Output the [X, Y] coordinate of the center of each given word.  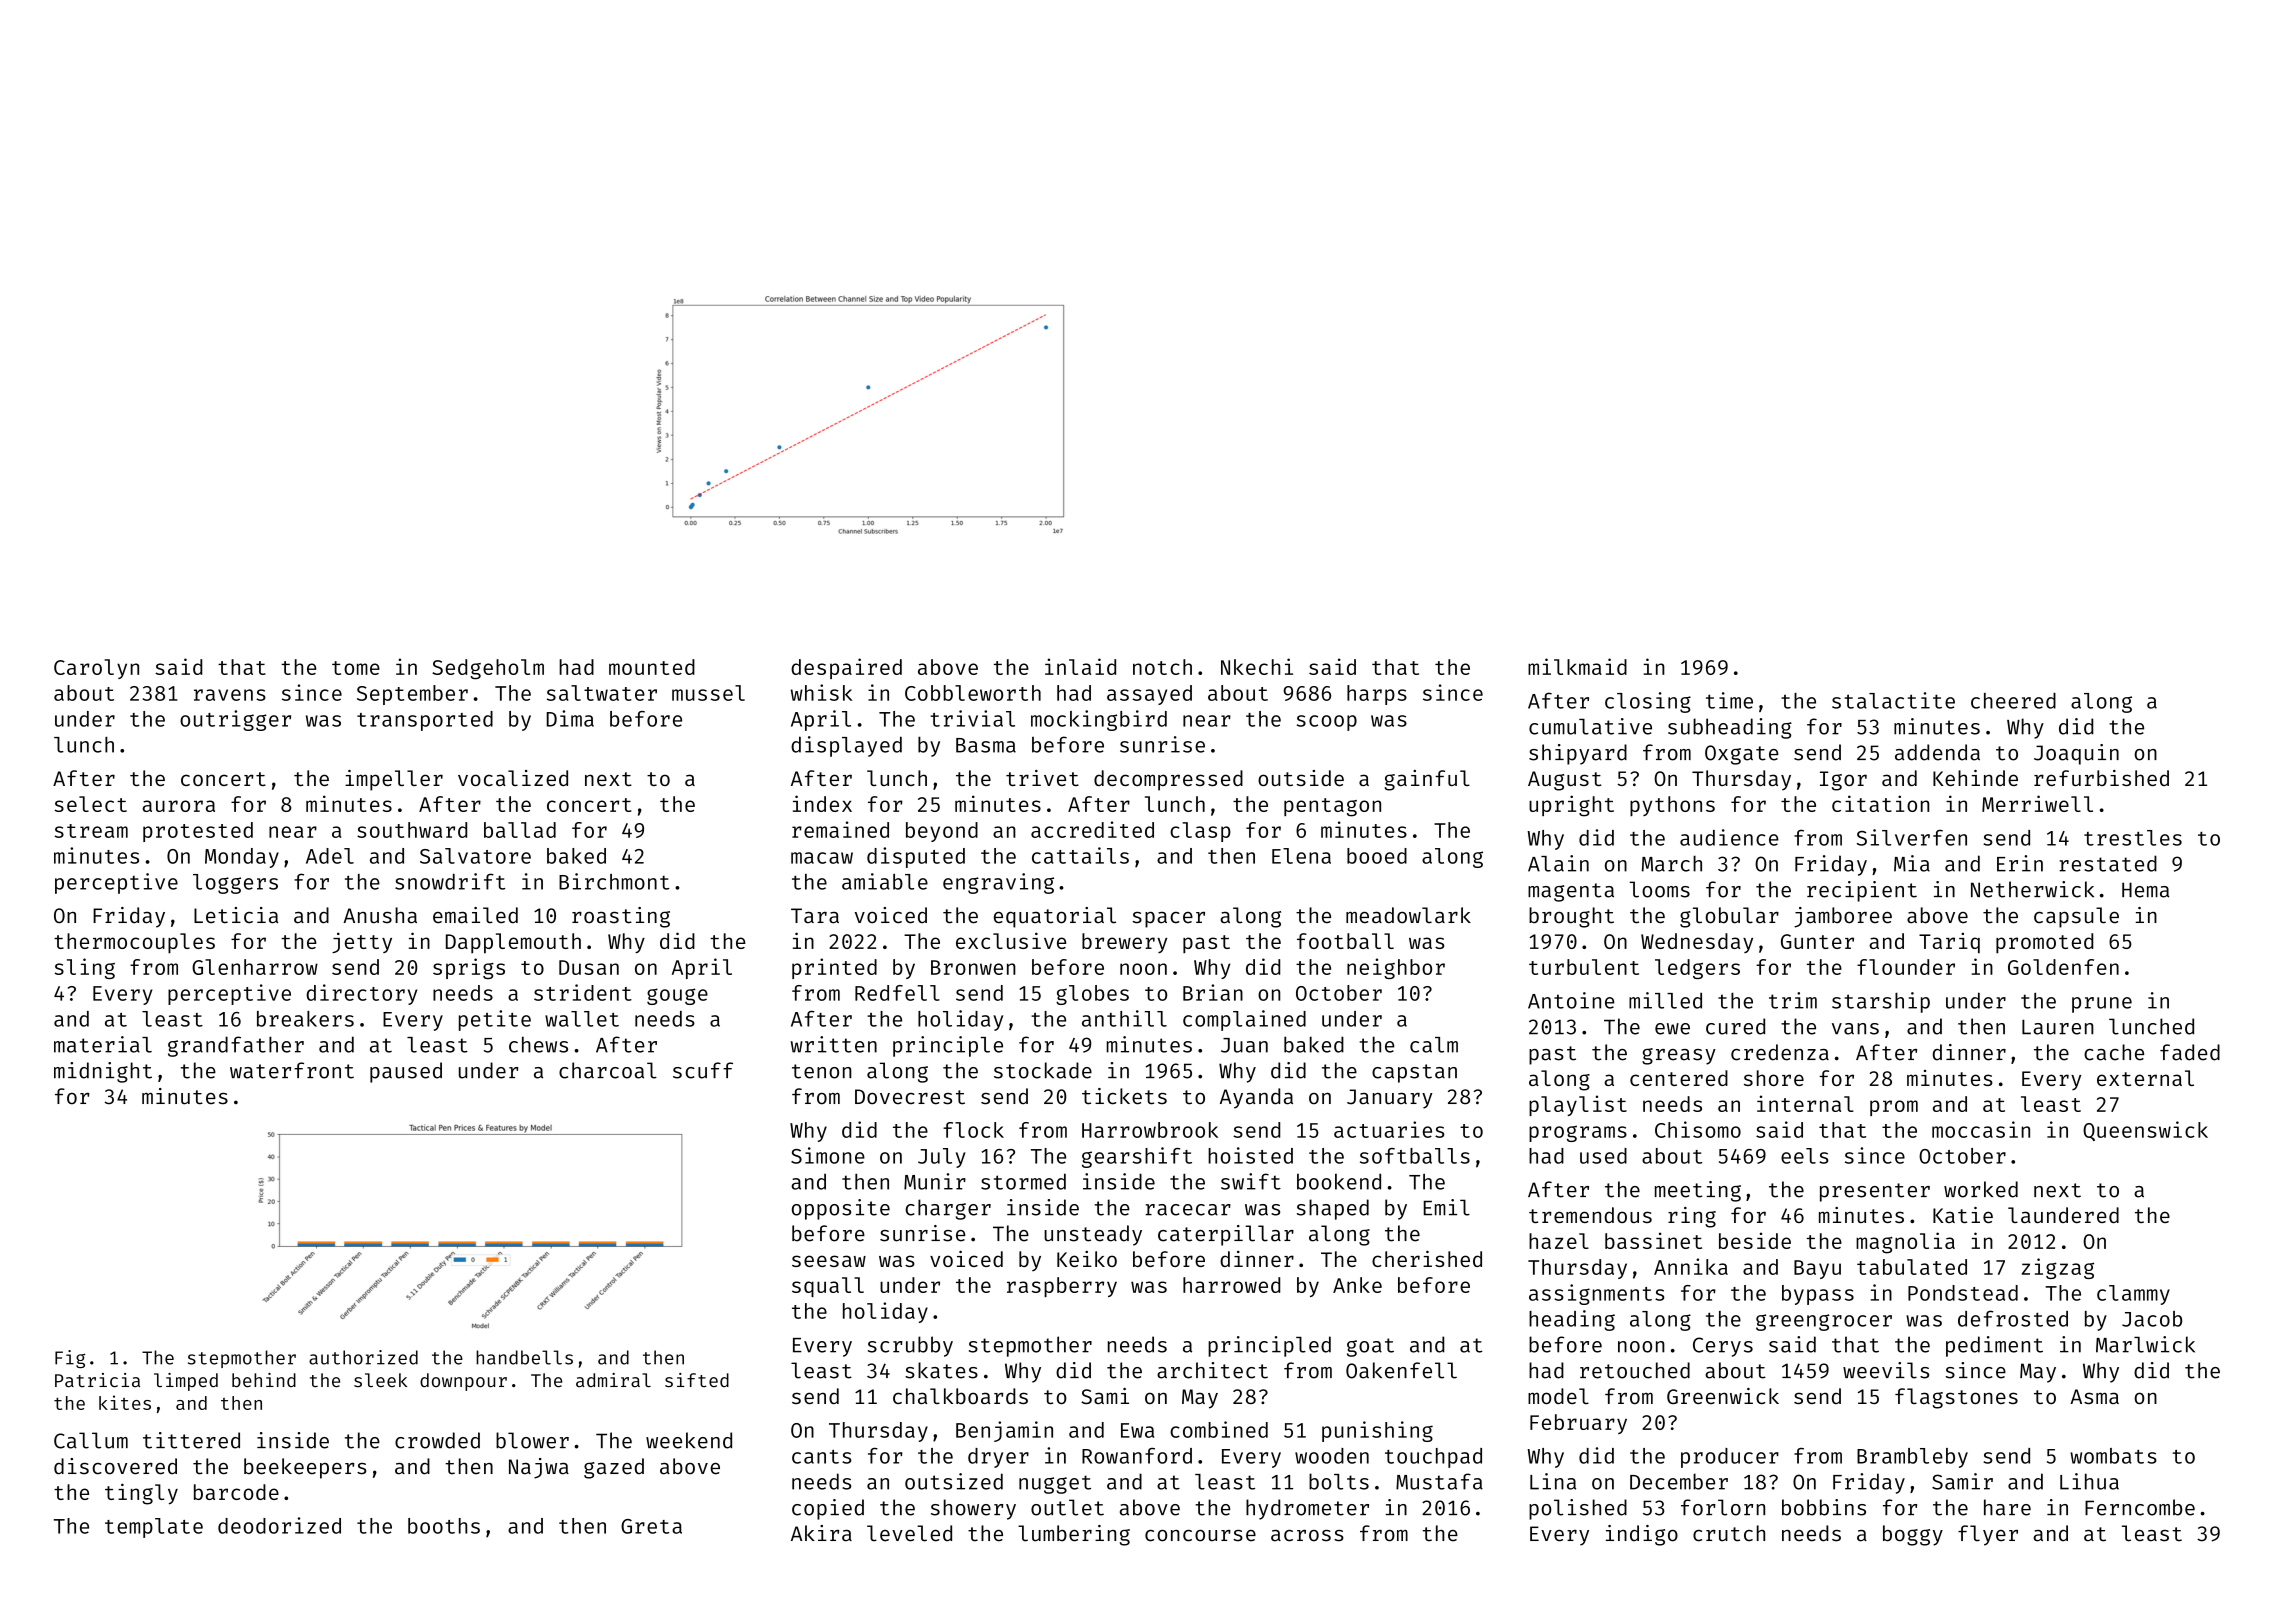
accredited [1092, 829]
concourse [1200, 1536]
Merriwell [2037, 803]
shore [1774, 1078]
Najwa [539, 1468]
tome [356, 668]
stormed [1023, 1181]
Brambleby [1912, 1458]
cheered [2013, 701]
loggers [235, 884]
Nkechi [1257, 666]
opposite [841, 1209]
